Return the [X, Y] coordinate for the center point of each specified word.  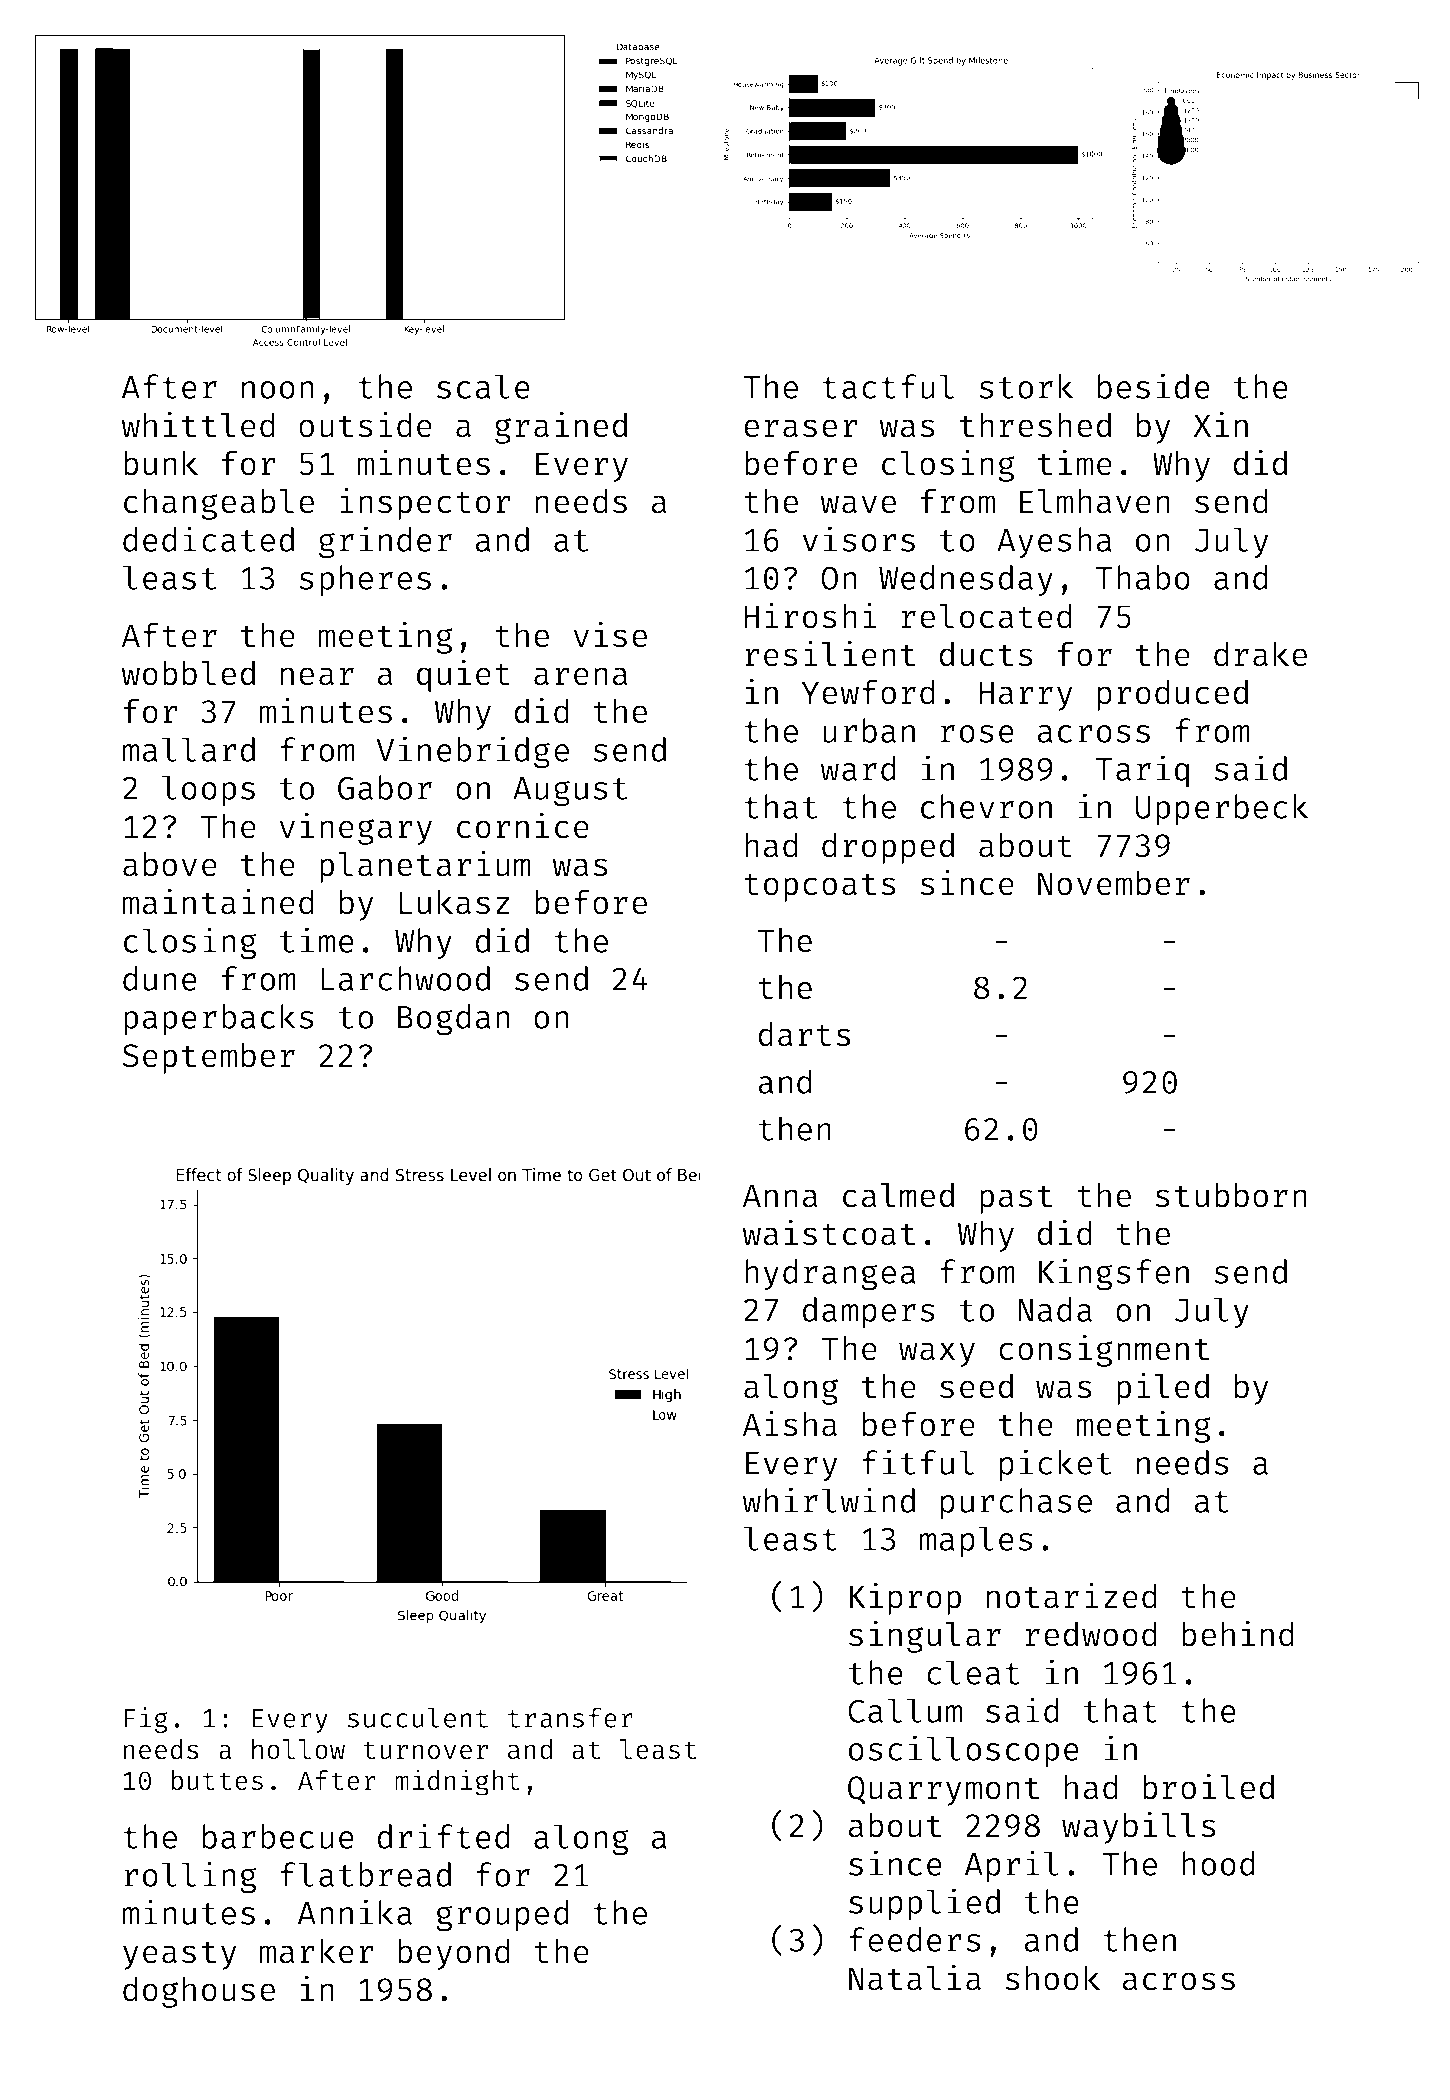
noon [278, 390]
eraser [801, 428]
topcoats [820, 887]
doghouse [199, 1992]
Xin [1220, 424]
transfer [570, 1717]
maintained [218, 902]
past [1016, 1199]
